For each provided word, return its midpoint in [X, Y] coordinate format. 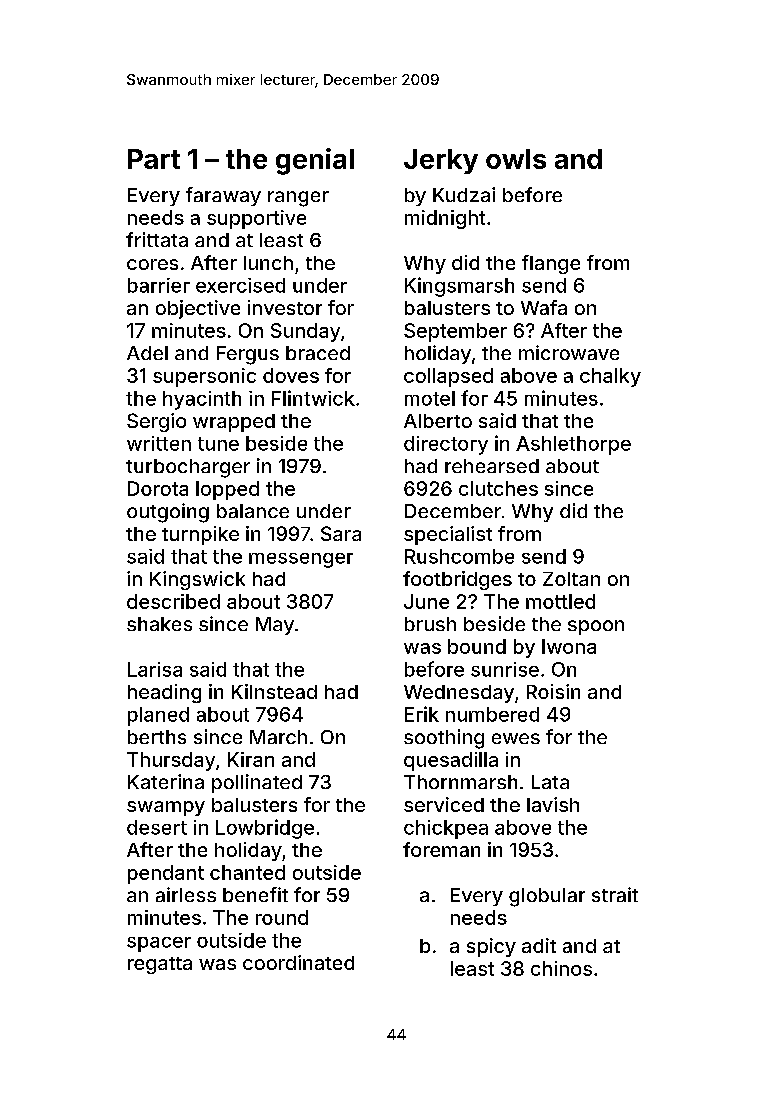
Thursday [171, 761]
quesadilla [451, 761]
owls [516, 159]
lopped [227, 490]
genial [315, 161]
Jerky [441, 161]
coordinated [298, 962]
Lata [550, 782]
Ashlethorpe [573, 445]
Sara [341, 533]
